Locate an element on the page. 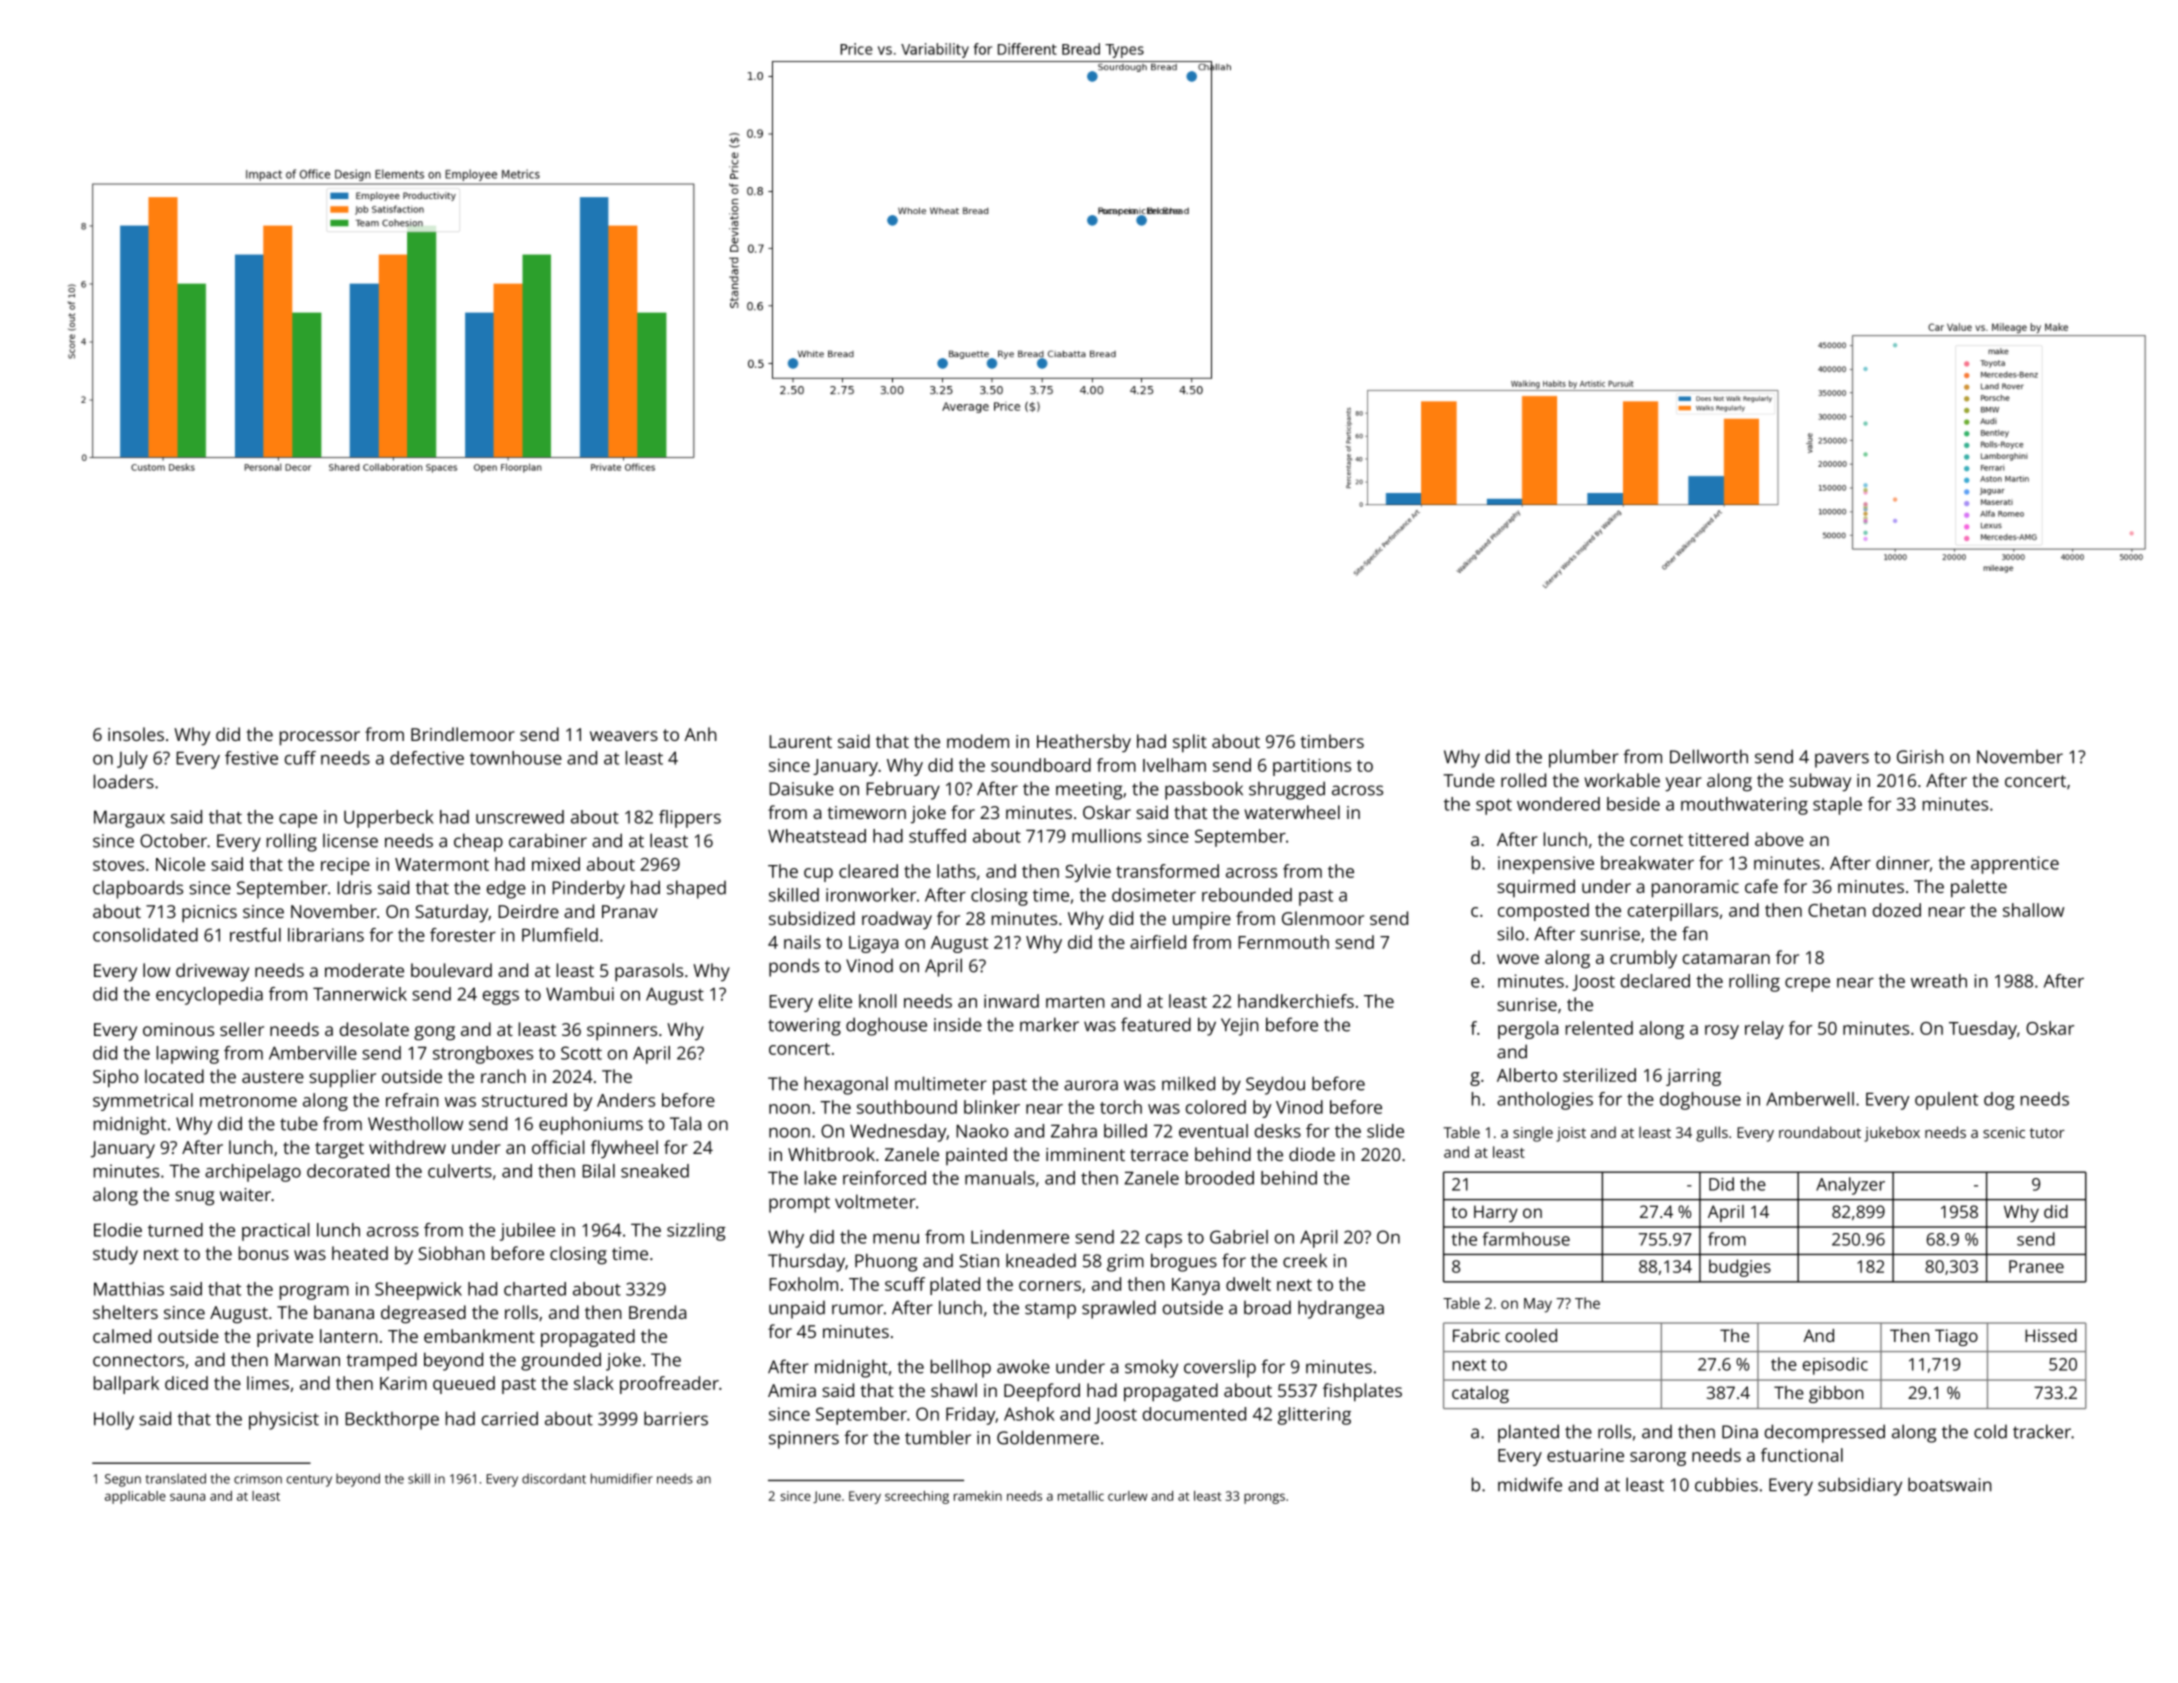  opulent is located at coordinates (1946, 1101).
